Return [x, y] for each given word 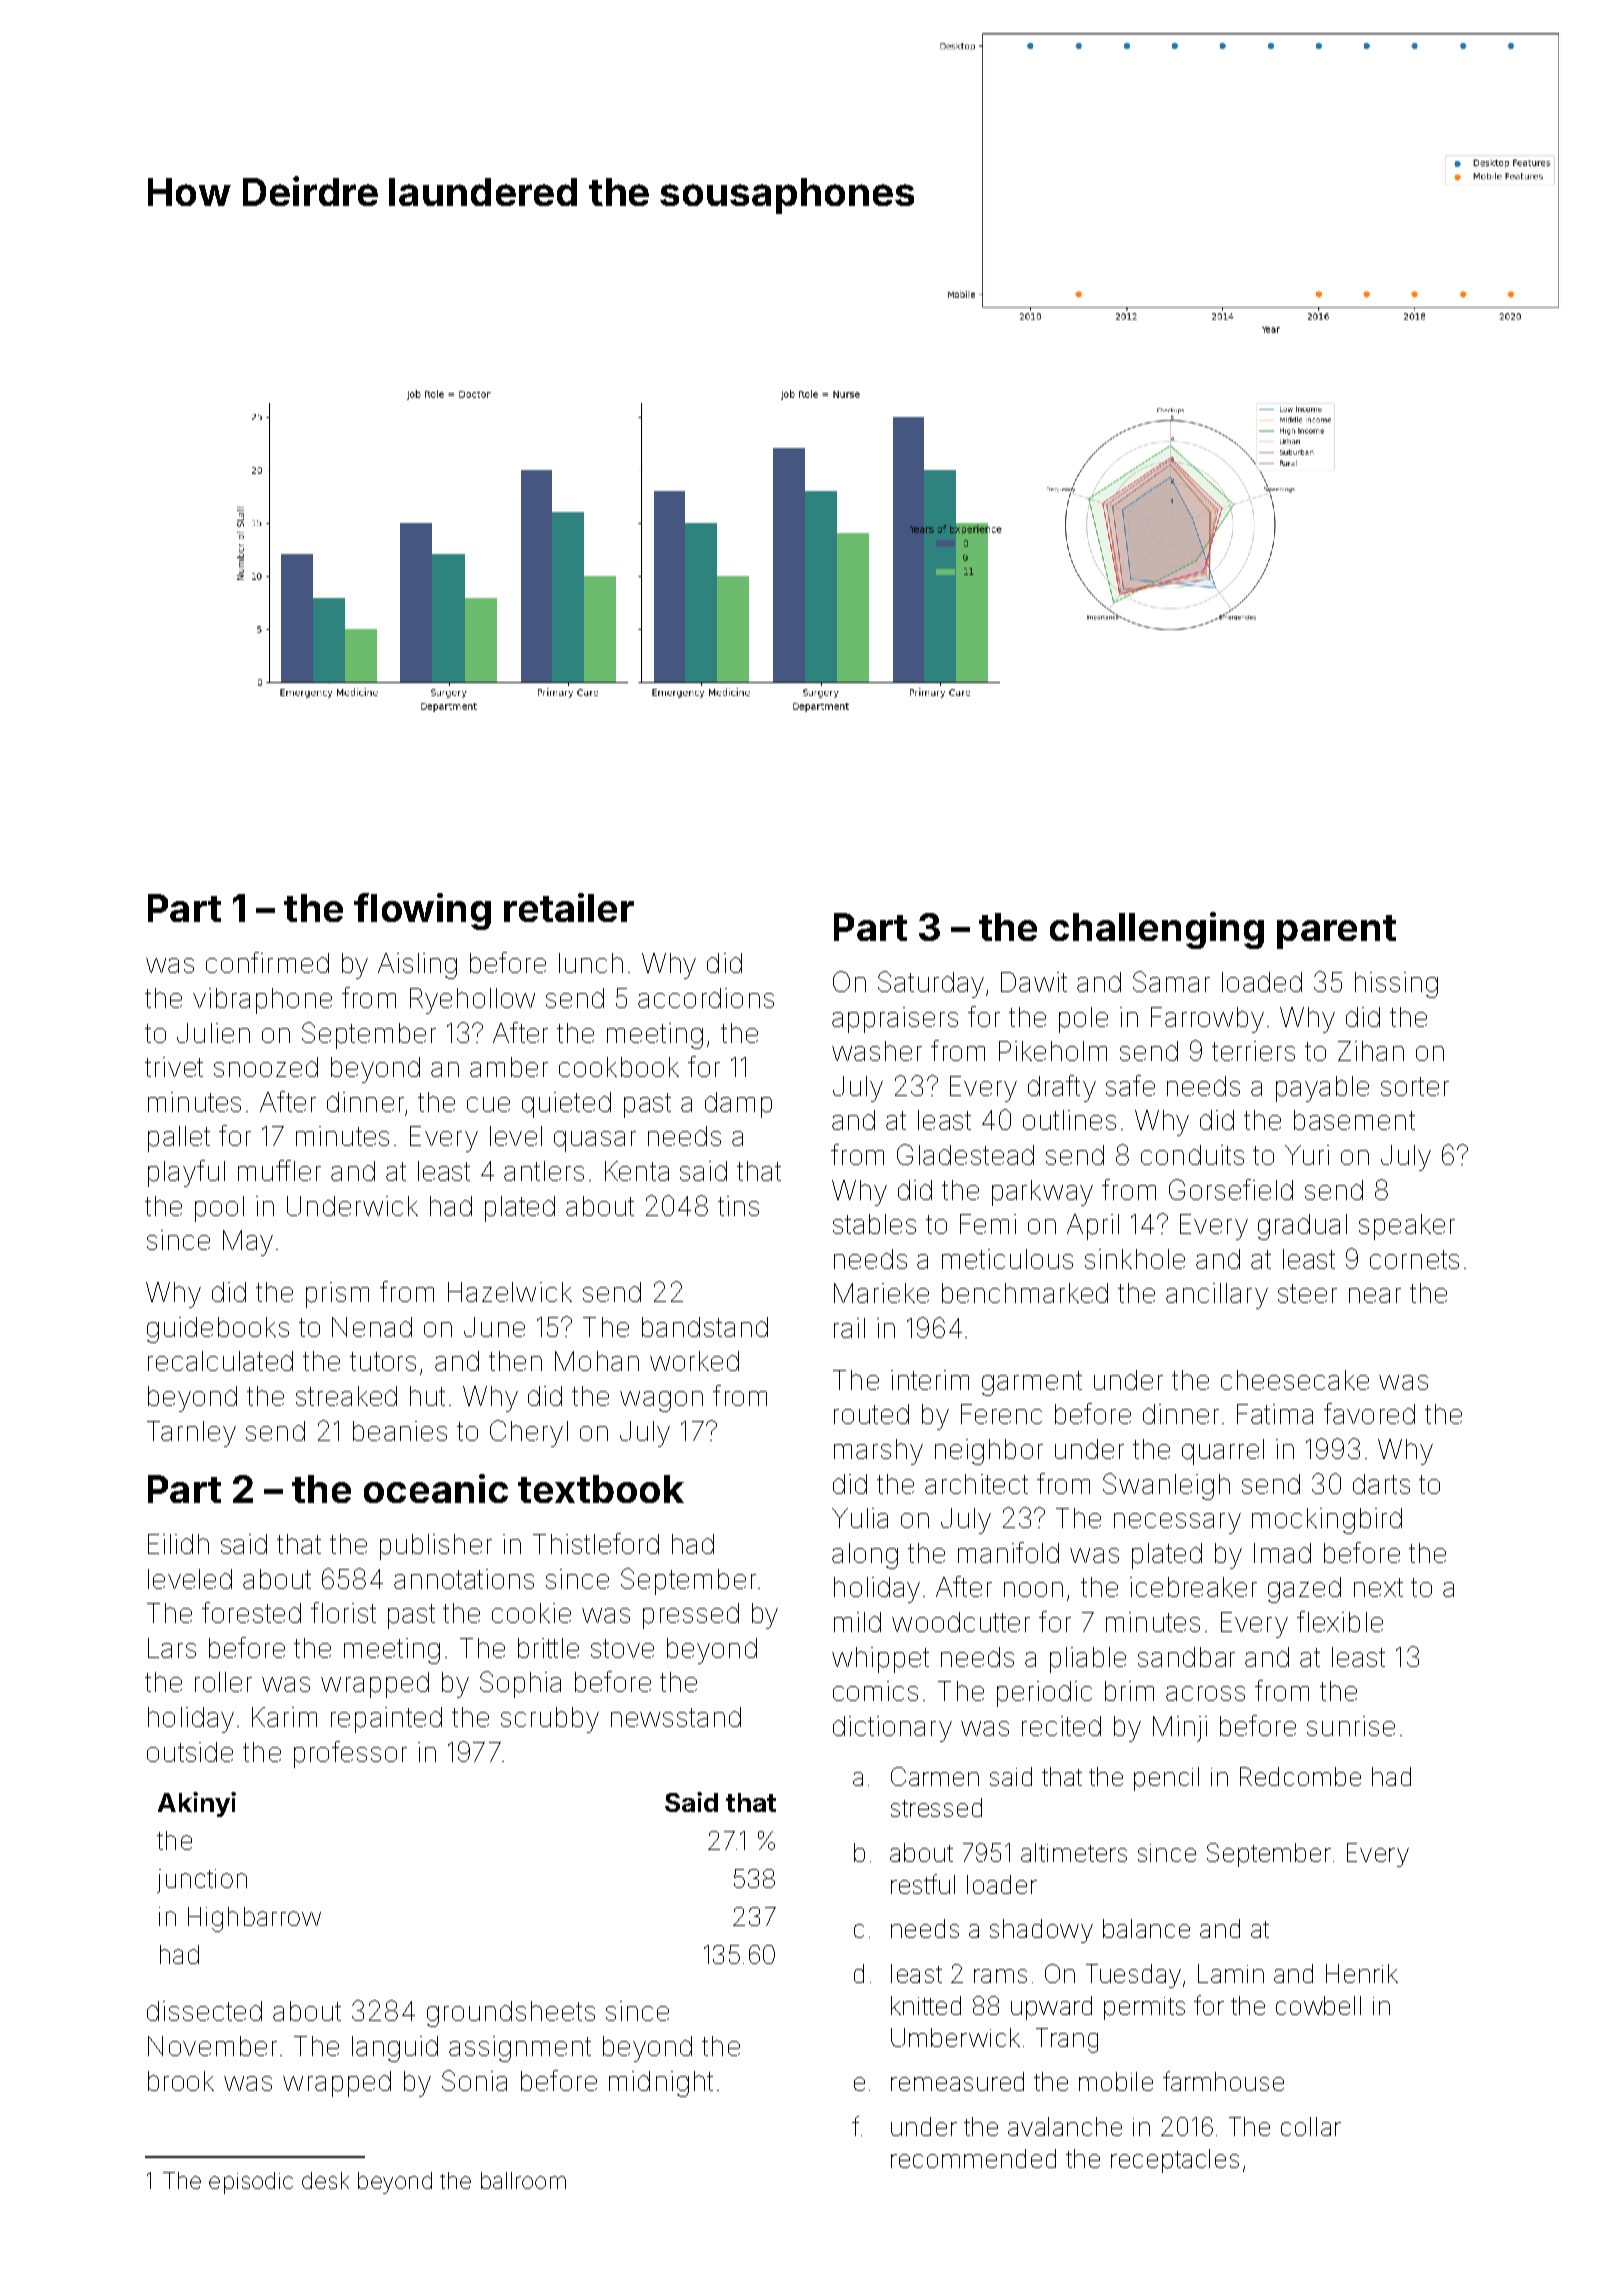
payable [1322, 1089]
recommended [973, 2158]
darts [1381, 1484]
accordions [706, 998]
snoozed [266, 1067]
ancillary [1217, 1296]
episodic [251, 2183]
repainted [386, 1720]
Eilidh [178, 1544]
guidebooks [218, 1330]
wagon [661, 1401]
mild [857, 1622]
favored [1369, 1413]
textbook [601, 1489]
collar [1311, 2126]
